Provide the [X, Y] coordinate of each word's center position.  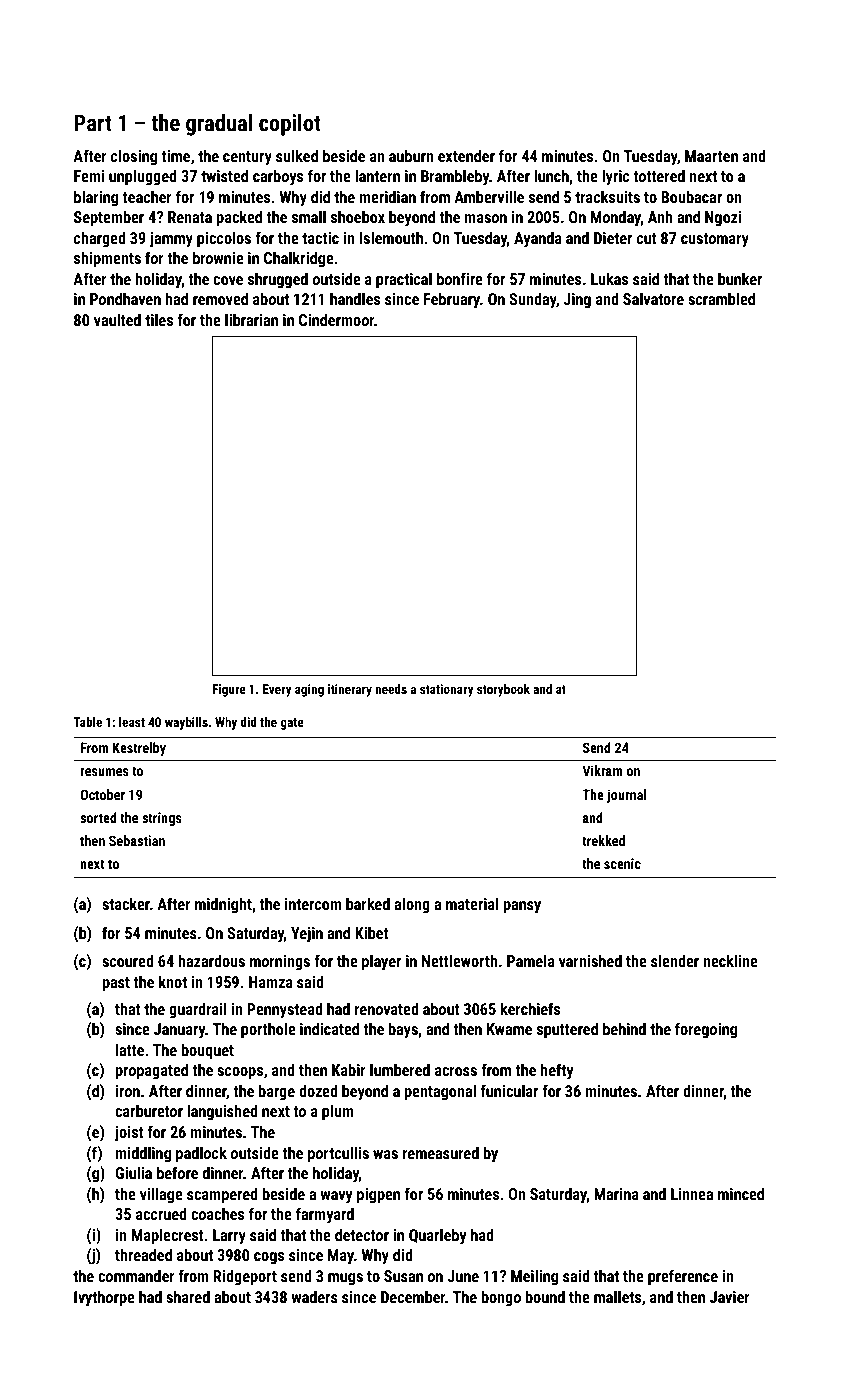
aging [309, 690]
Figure [229, 690]
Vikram [602, 770]
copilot [290, 125]
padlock [201, 1154]
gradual [219, 125]
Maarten [711, 156]
